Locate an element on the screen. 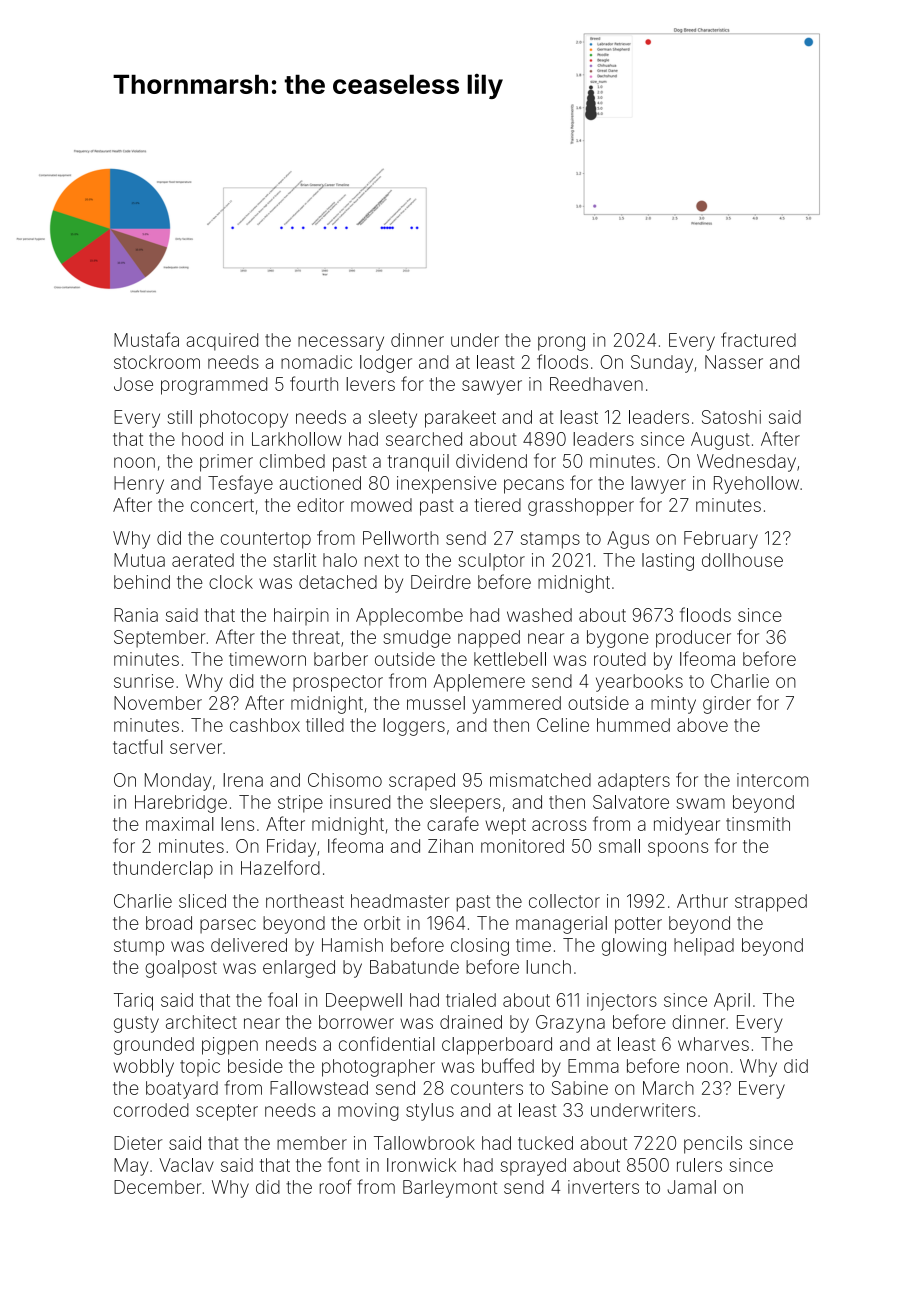 The height and width of the screenshot is (1308, 924). detached is located at coordinates (338, 582).
